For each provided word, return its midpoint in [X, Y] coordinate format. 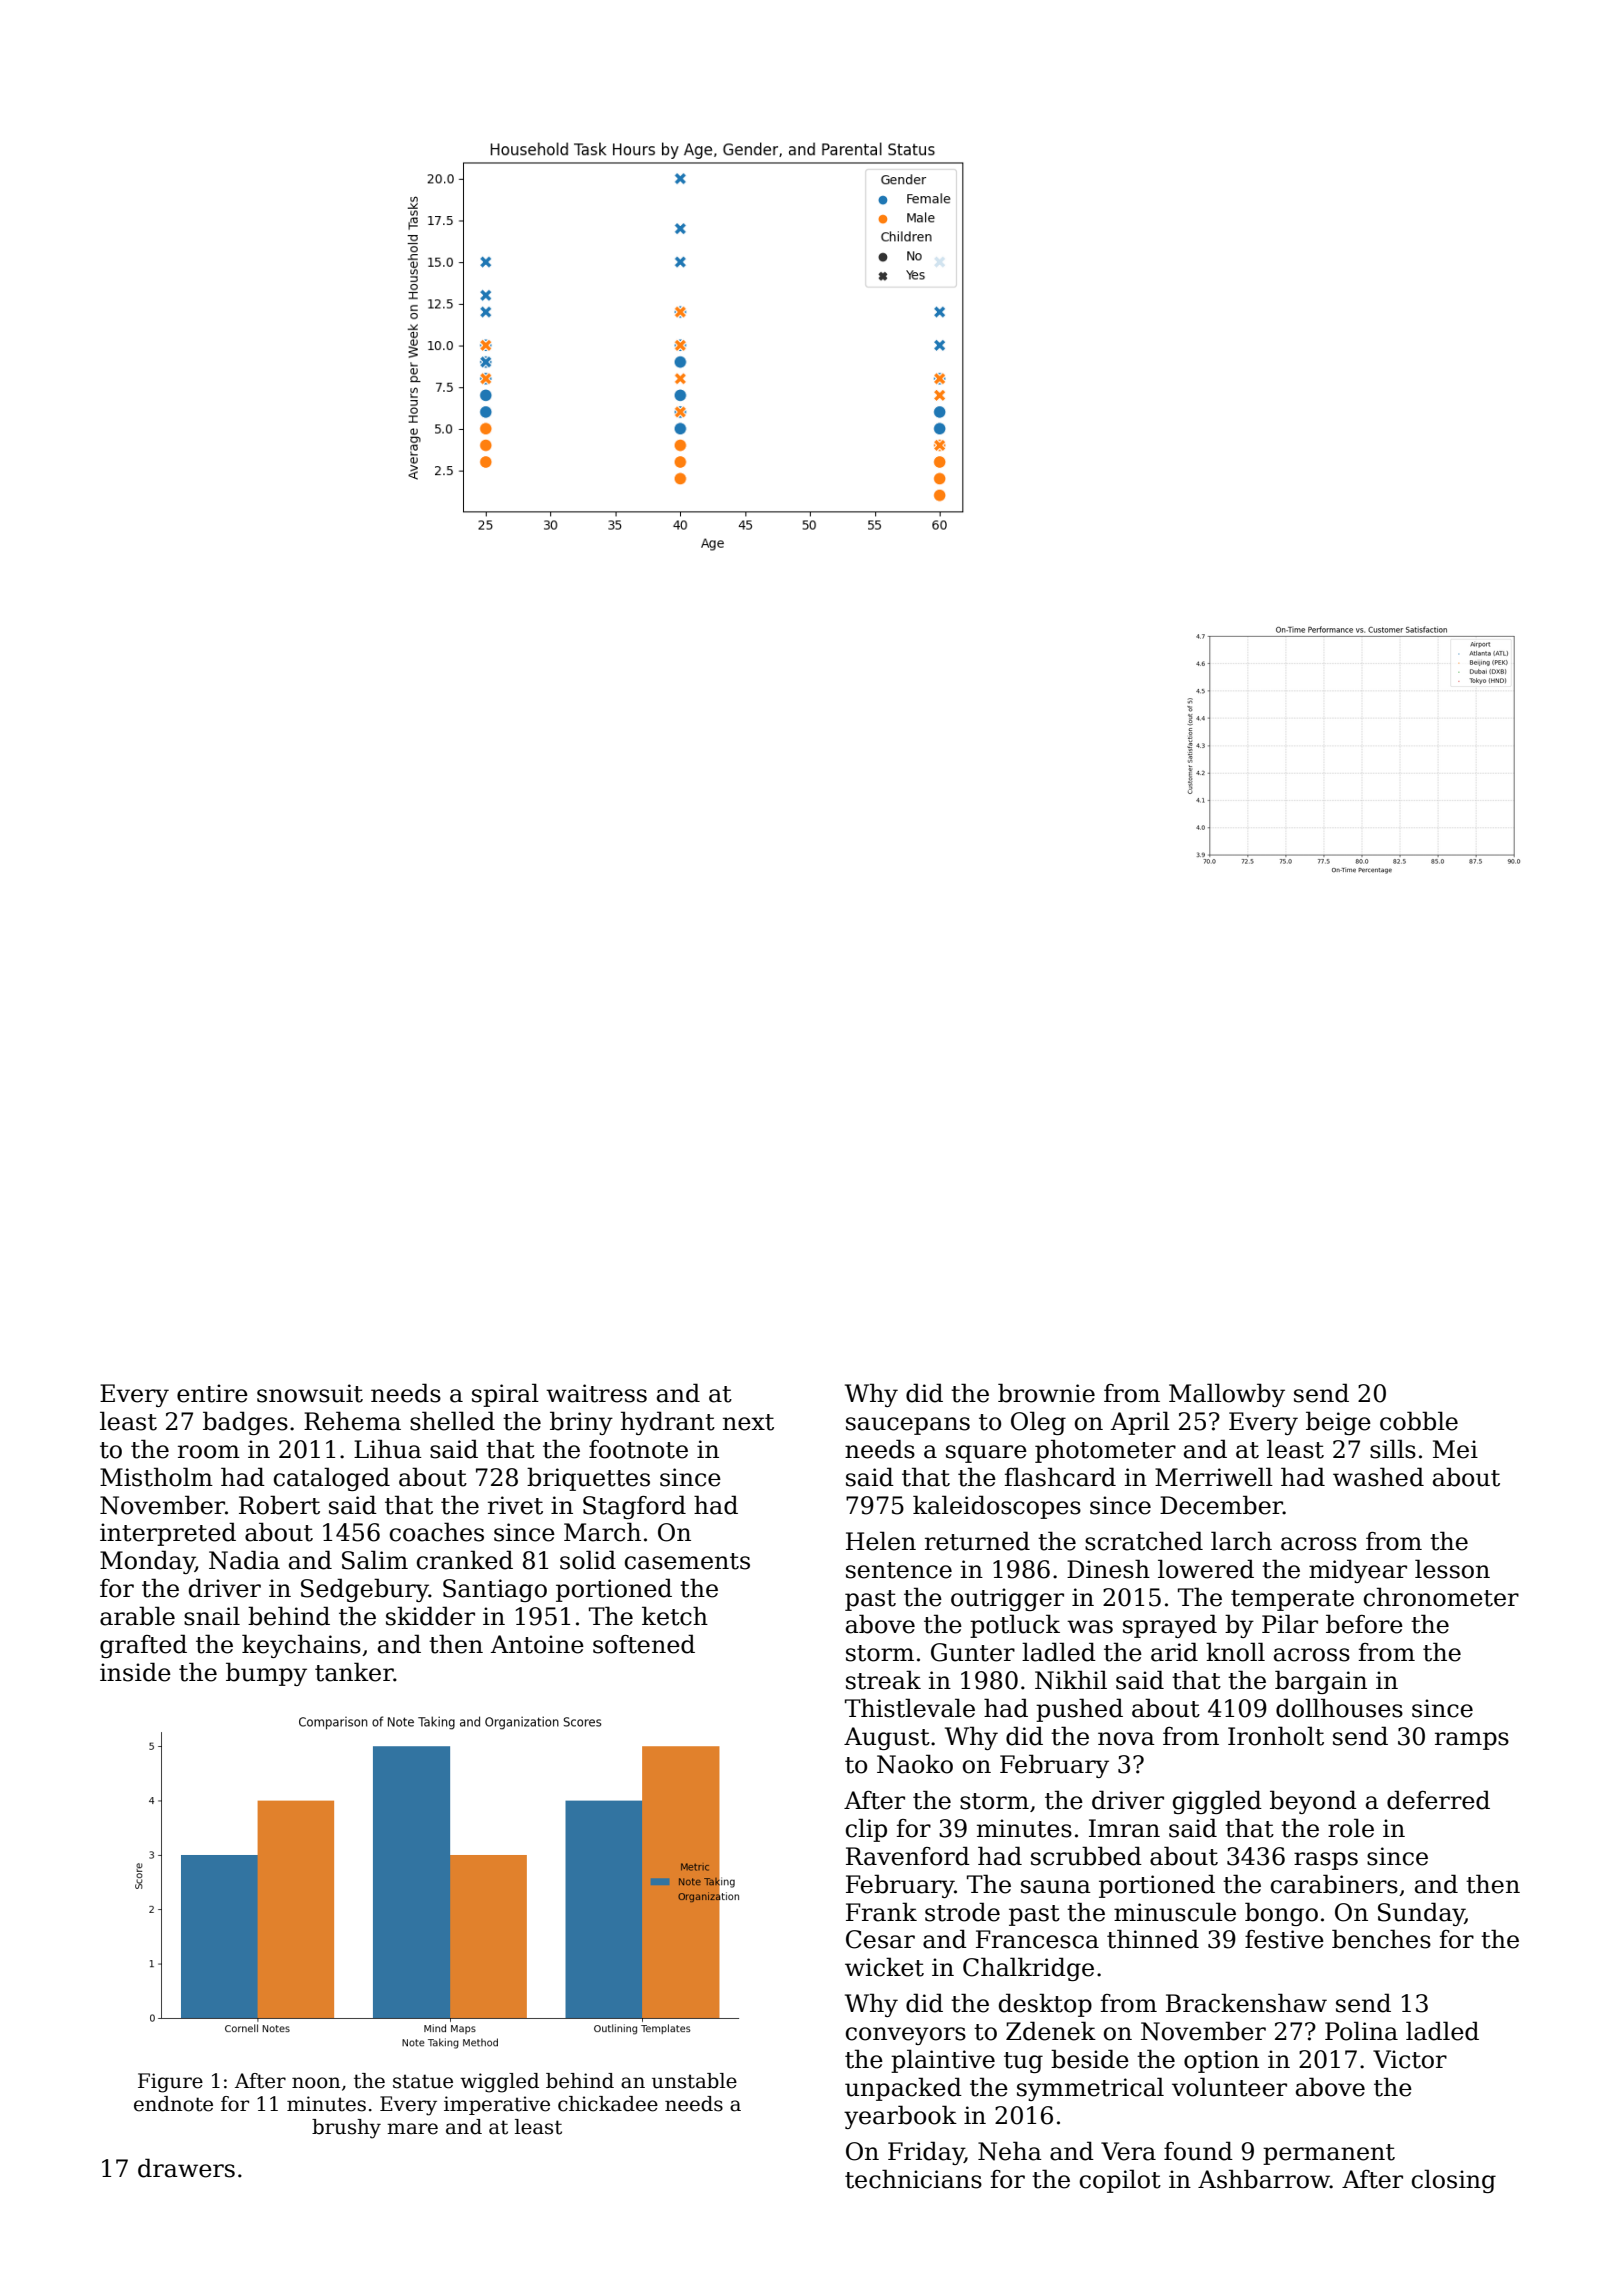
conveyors [906, 2036]
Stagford [634, 1507]
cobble [1419, 1421]
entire [212, 1393]
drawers [186, 2168]
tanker [354, 1672]
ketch [675, 1616]
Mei [1455, 1449]
